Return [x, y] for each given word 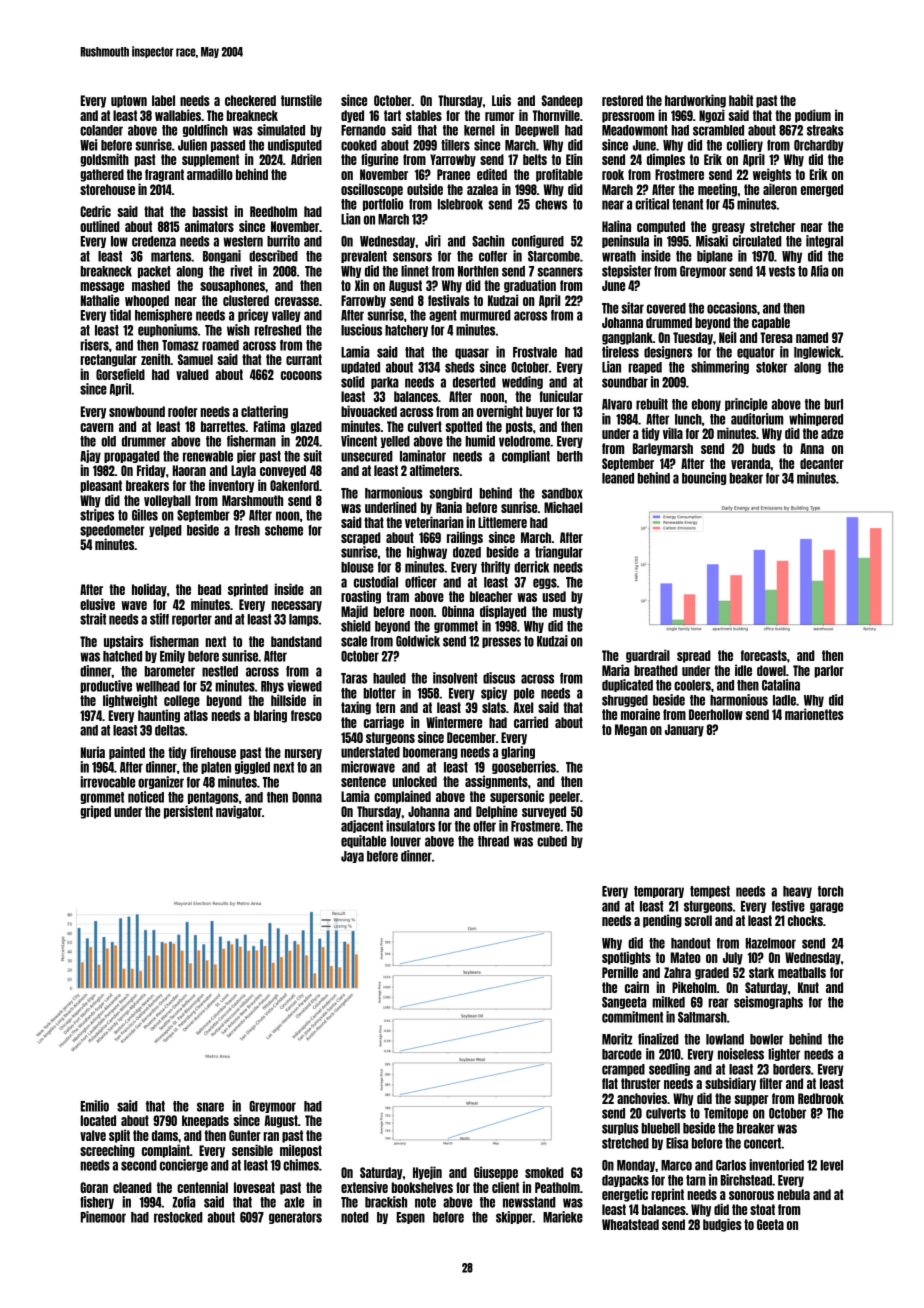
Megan [631, 730]
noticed [146, 797]
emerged [822, 190]
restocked [178, 1217]
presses [501, 642]
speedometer [112, 531]
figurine [379, 160]
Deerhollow [716, 714]
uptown [129, 101]
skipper [514, 1217]
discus [499, 678]
